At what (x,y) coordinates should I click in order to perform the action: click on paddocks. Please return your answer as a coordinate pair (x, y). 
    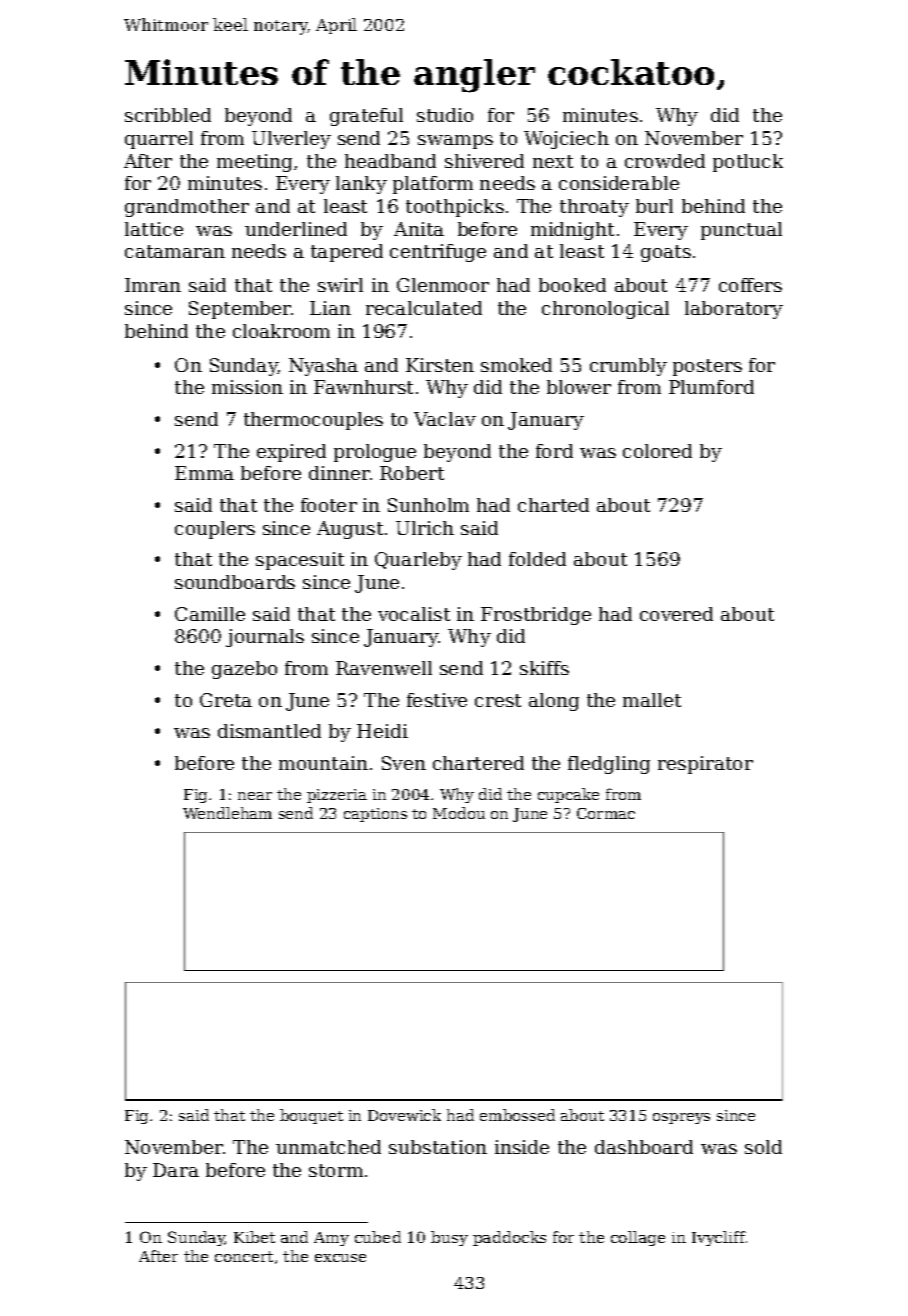
    Looking at the image, I should click on (509, 1238).
